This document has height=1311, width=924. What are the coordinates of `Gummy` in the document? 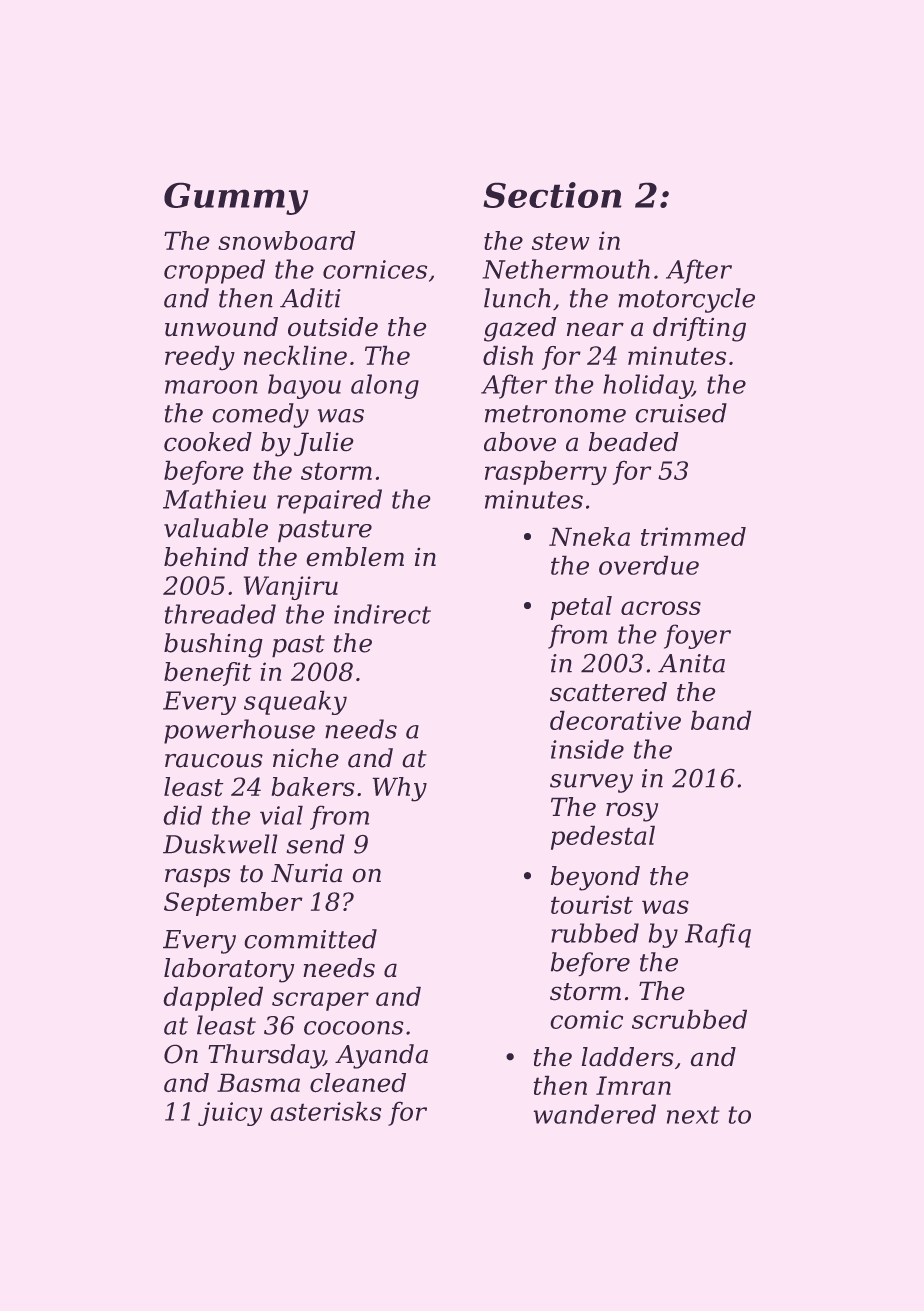 It's located at (236, 198).
